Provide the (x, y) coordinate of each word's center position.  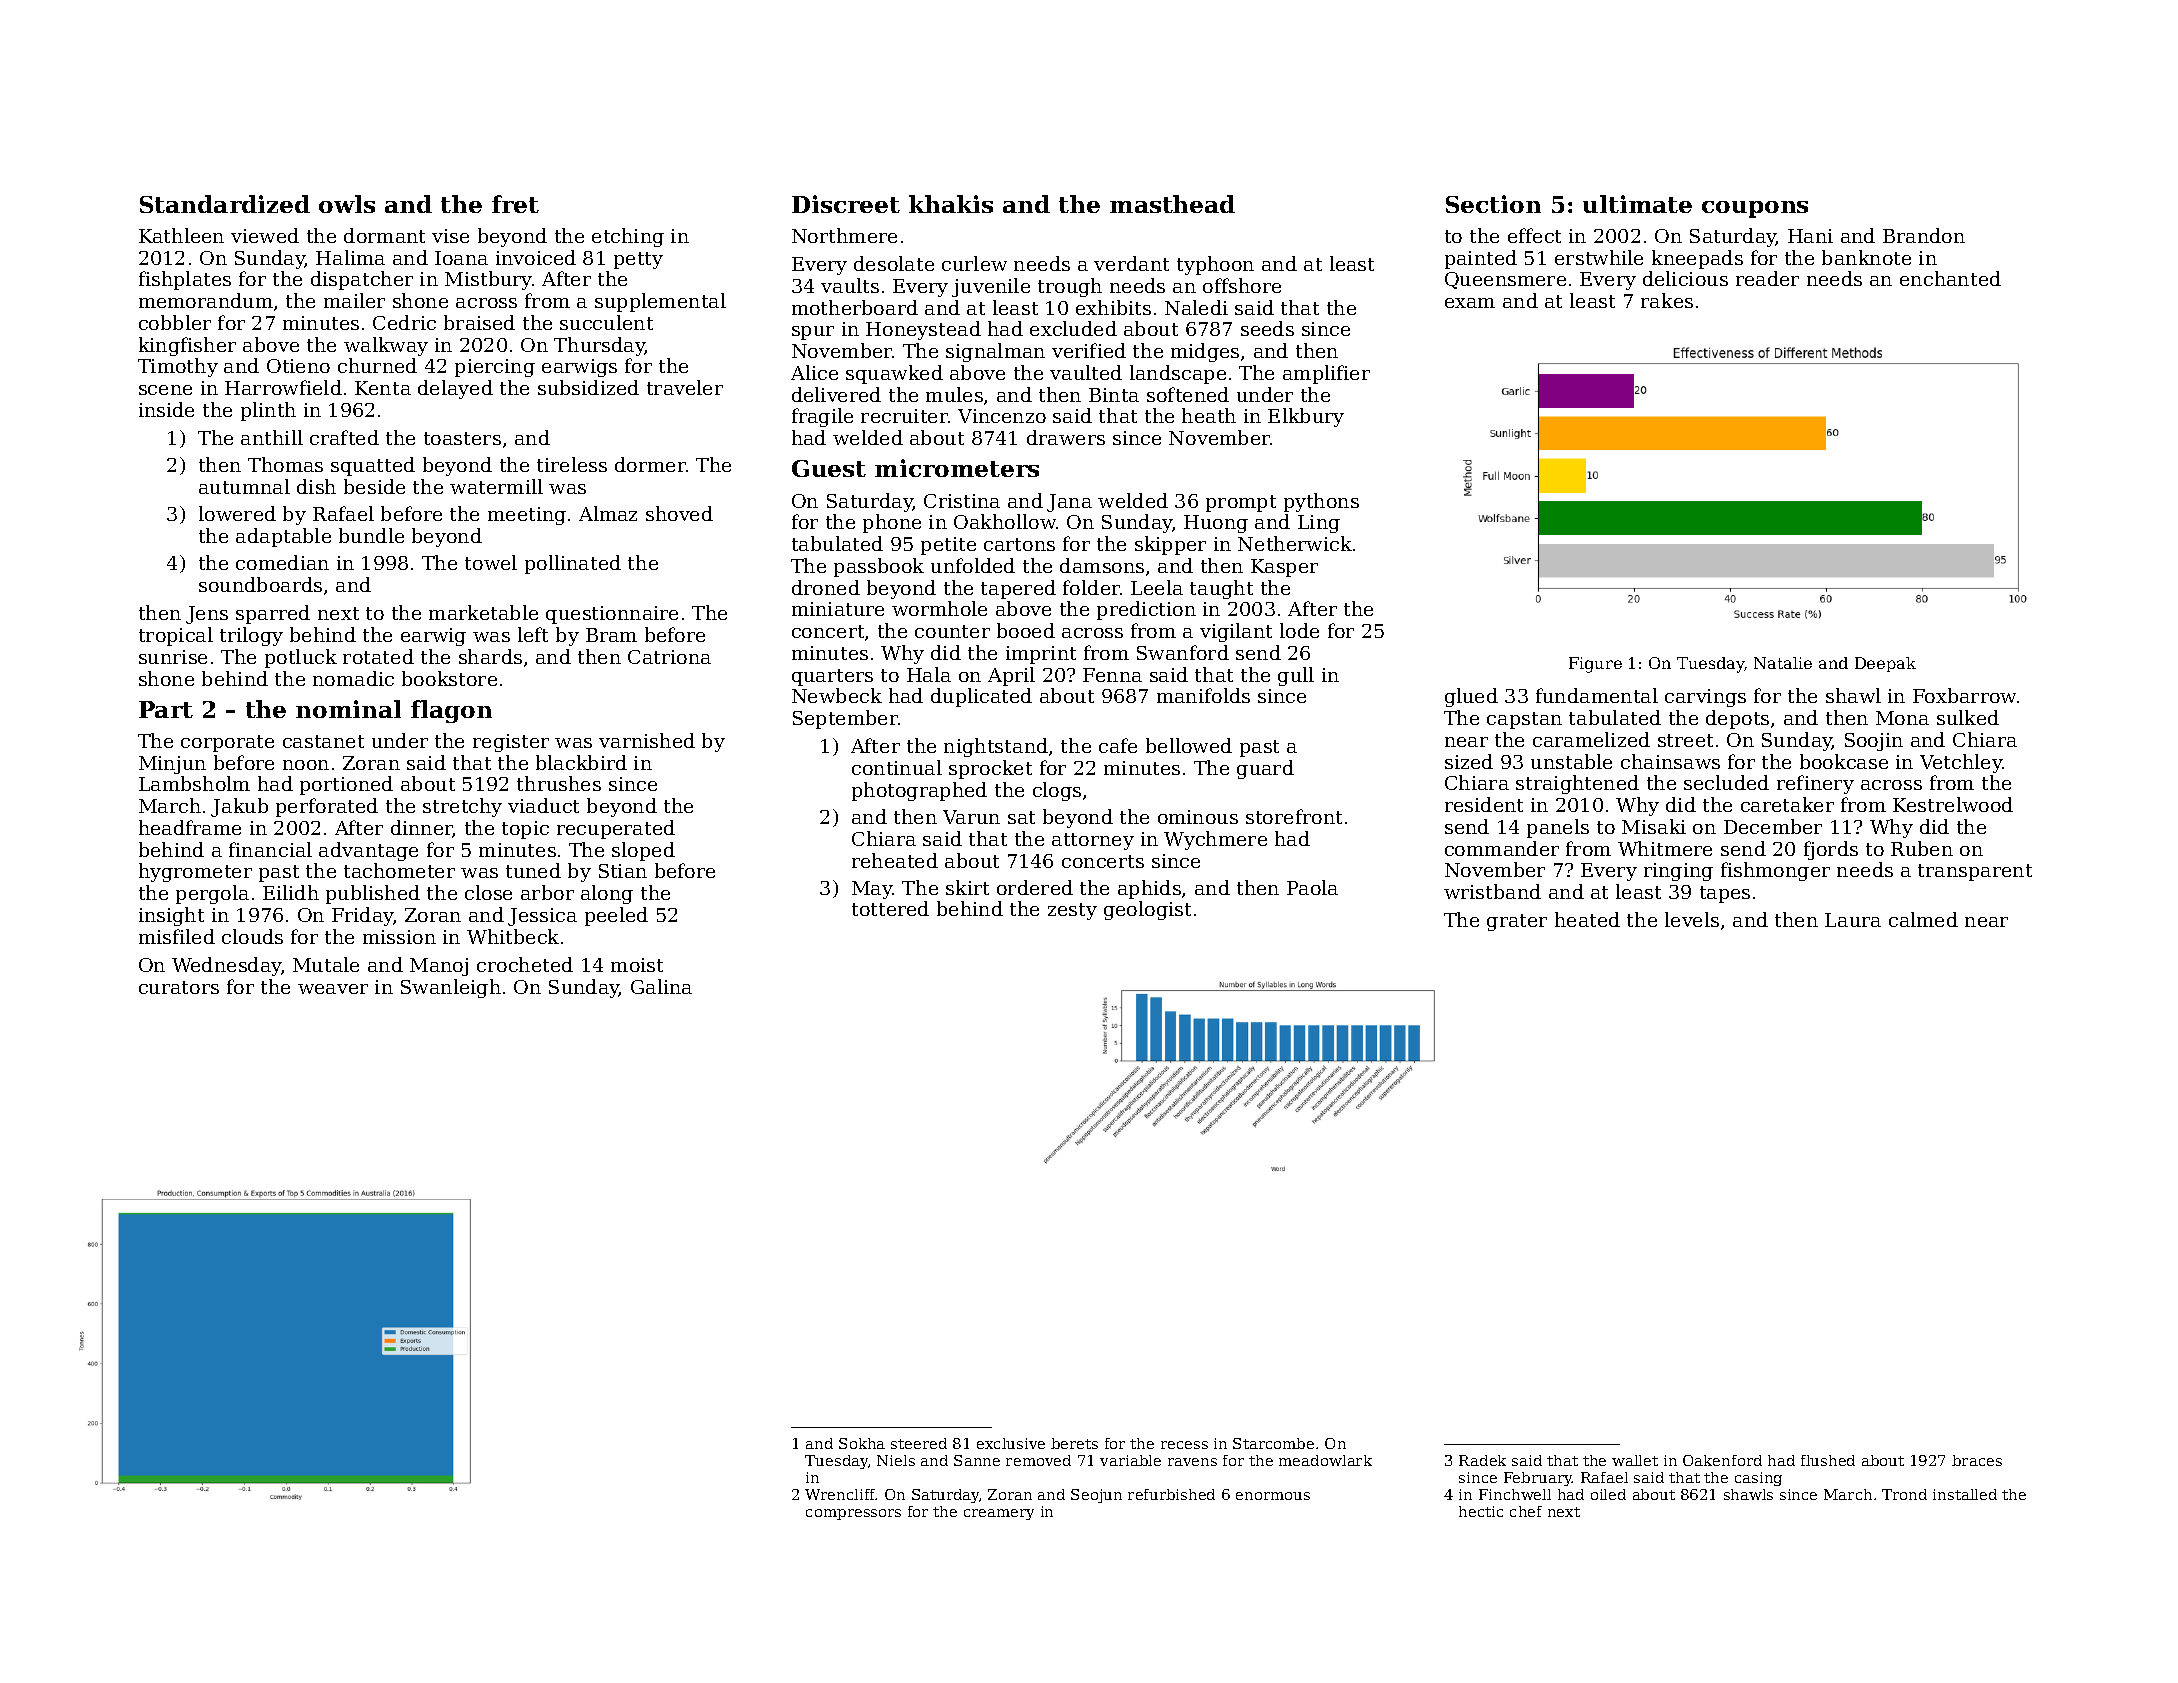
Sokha (862, 1443)
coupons (1755, 209)
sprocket (990, 769)
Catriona (669, 657)
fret (515, 204)
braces (1977, 1460)
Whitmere (1665, 848)
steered (919, 1443)
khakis (951, 204)
